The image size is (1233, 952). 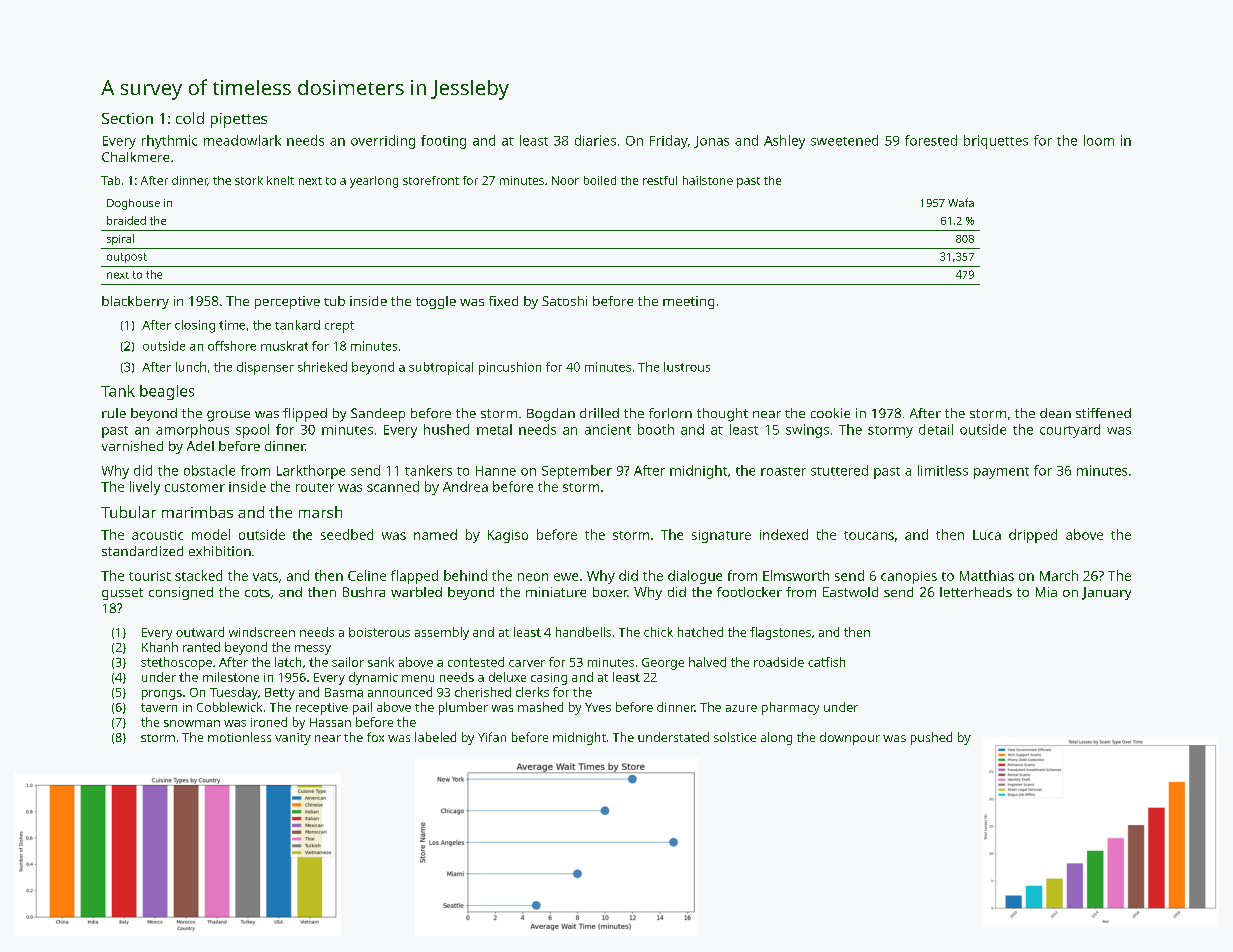 I want to click on obstacle, so click(x=209, y=470).
